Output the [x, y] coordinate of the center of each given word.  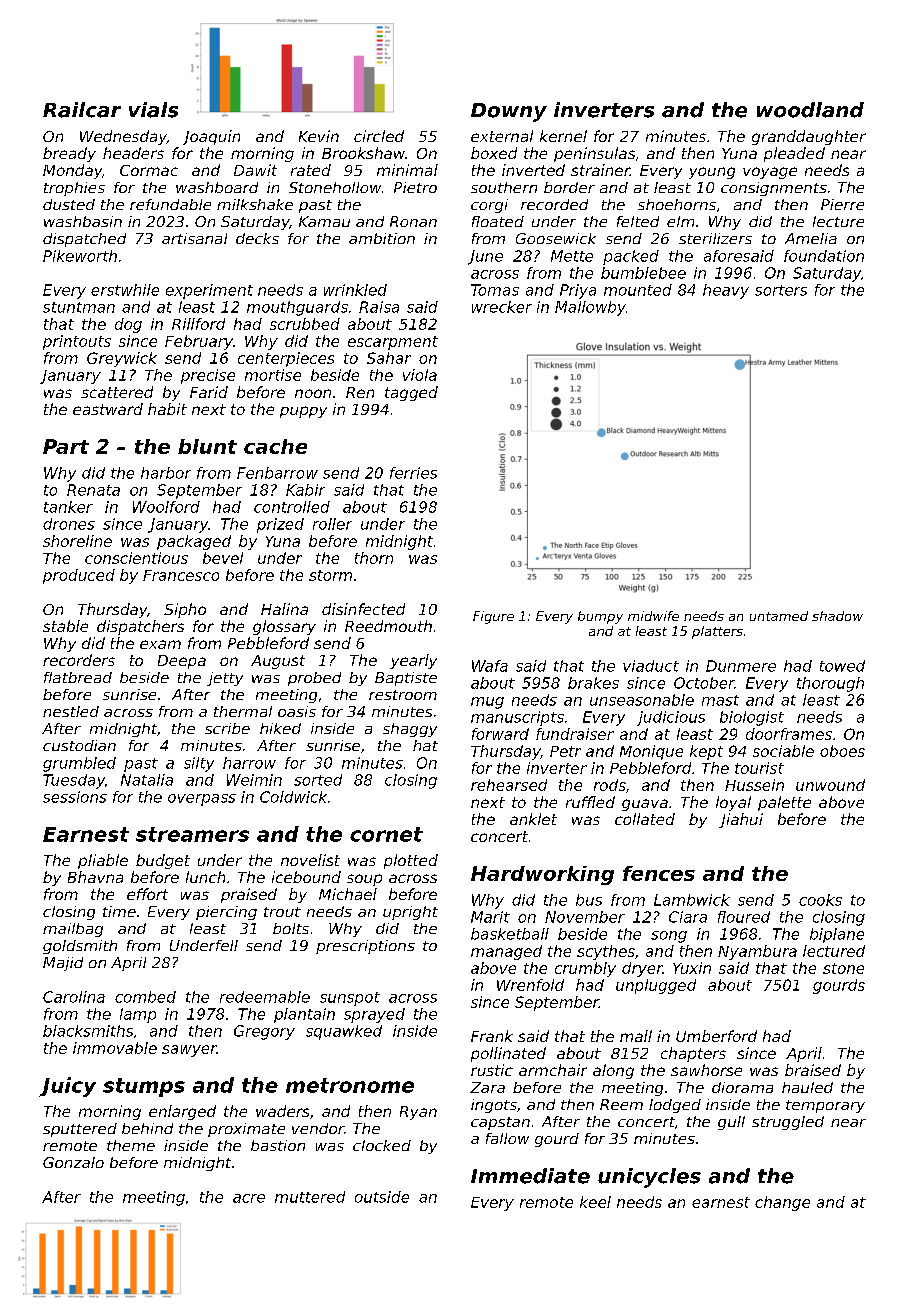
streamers [192, 834]
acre [249, 1198]
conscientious [136, 558]
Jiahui [741, 820]
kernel [563, 136]
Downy [509, 112]
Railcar [82, 110]
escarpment [393, 343]
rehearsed [509, 785]
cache [275, 446]
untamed [779, 616]
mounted [638, 290]
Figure [493, 617]
